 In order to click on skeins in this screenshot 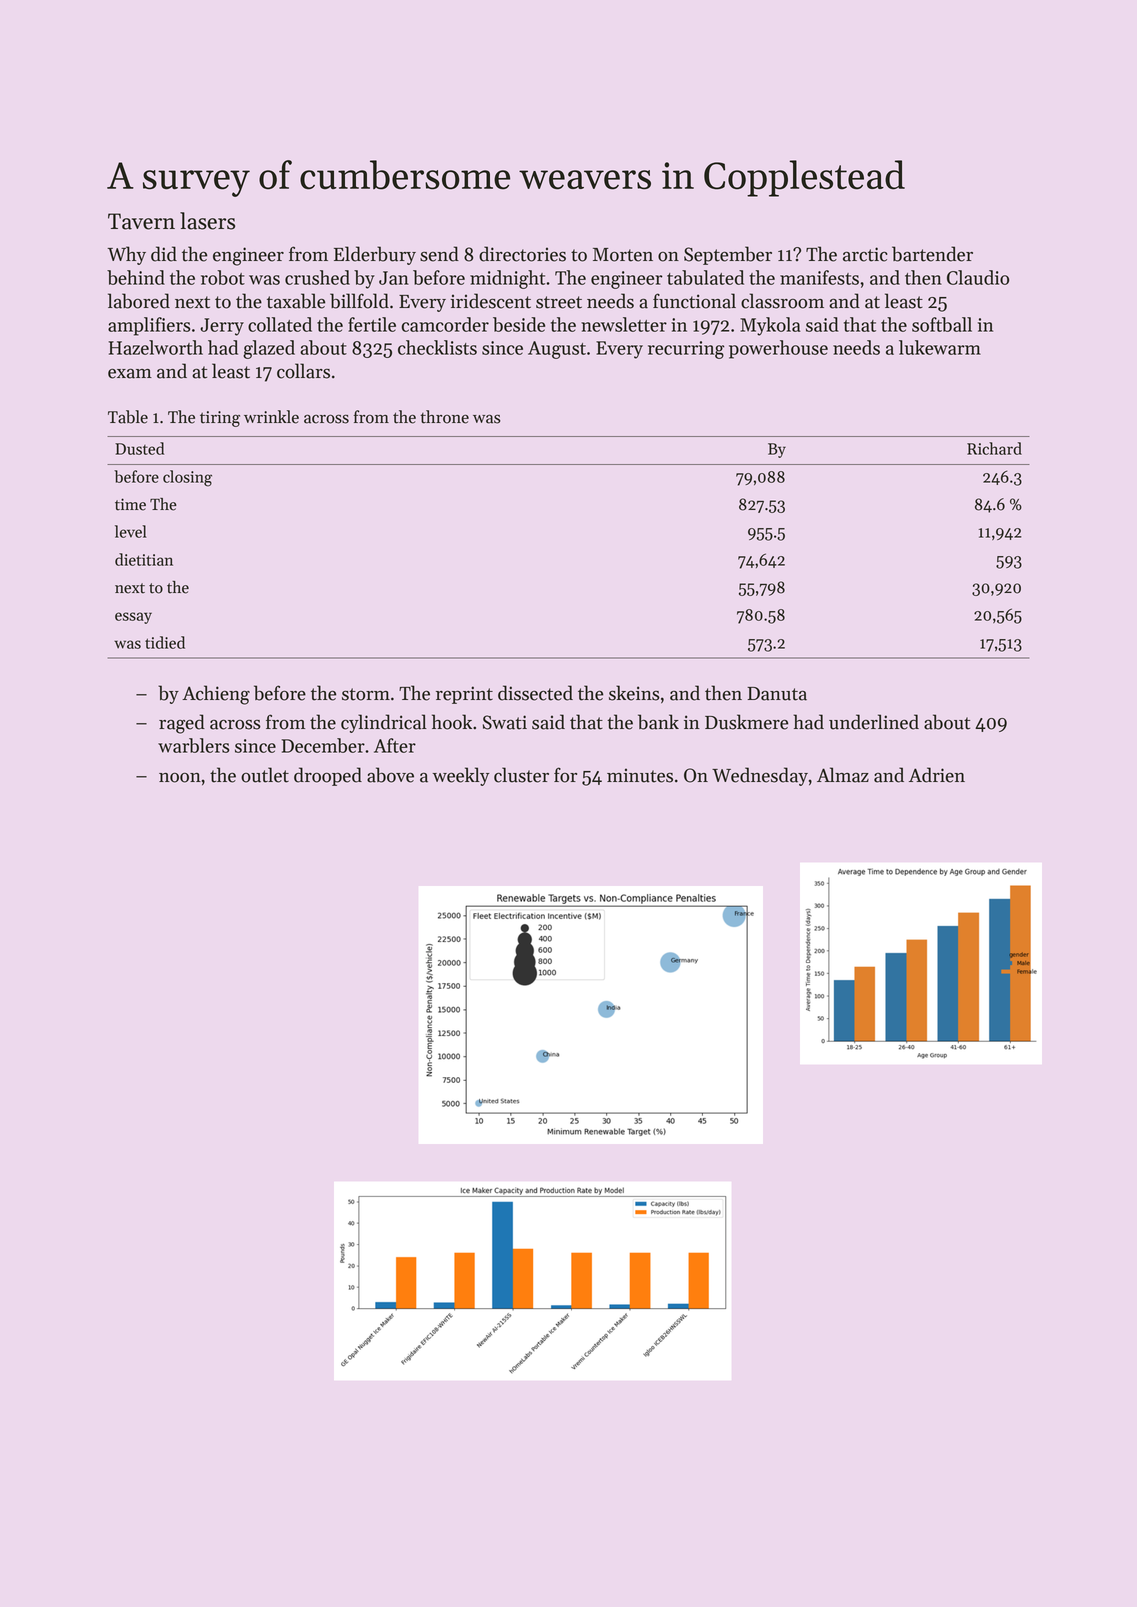, I will do `click(634, 693)`.
